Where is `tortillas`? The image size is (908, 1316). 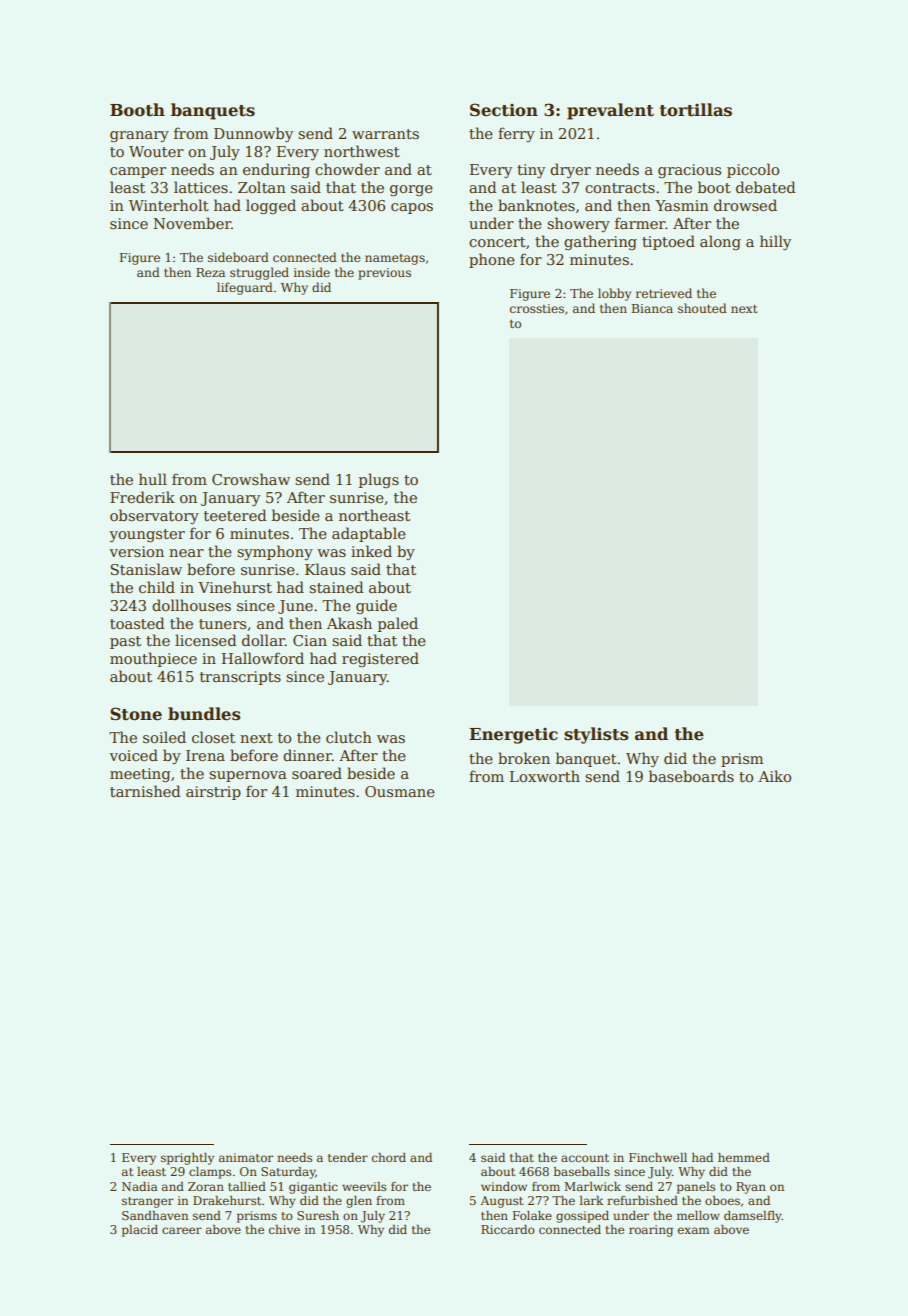
tortillas is located at coordinates (696, 110).
